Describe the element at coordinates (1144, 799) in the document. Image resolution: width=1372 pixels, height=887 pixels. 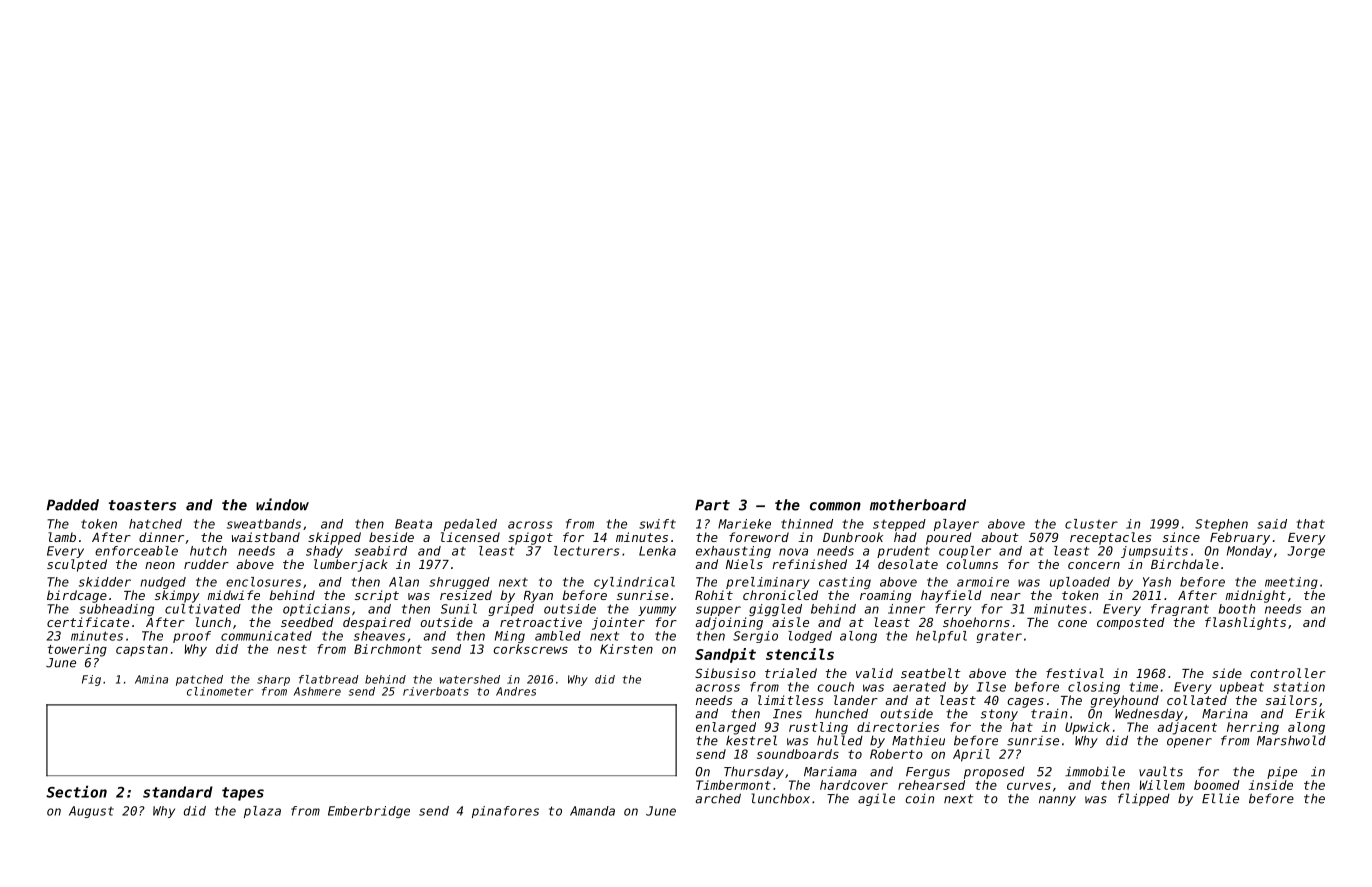
I see `flipped` at that location.
